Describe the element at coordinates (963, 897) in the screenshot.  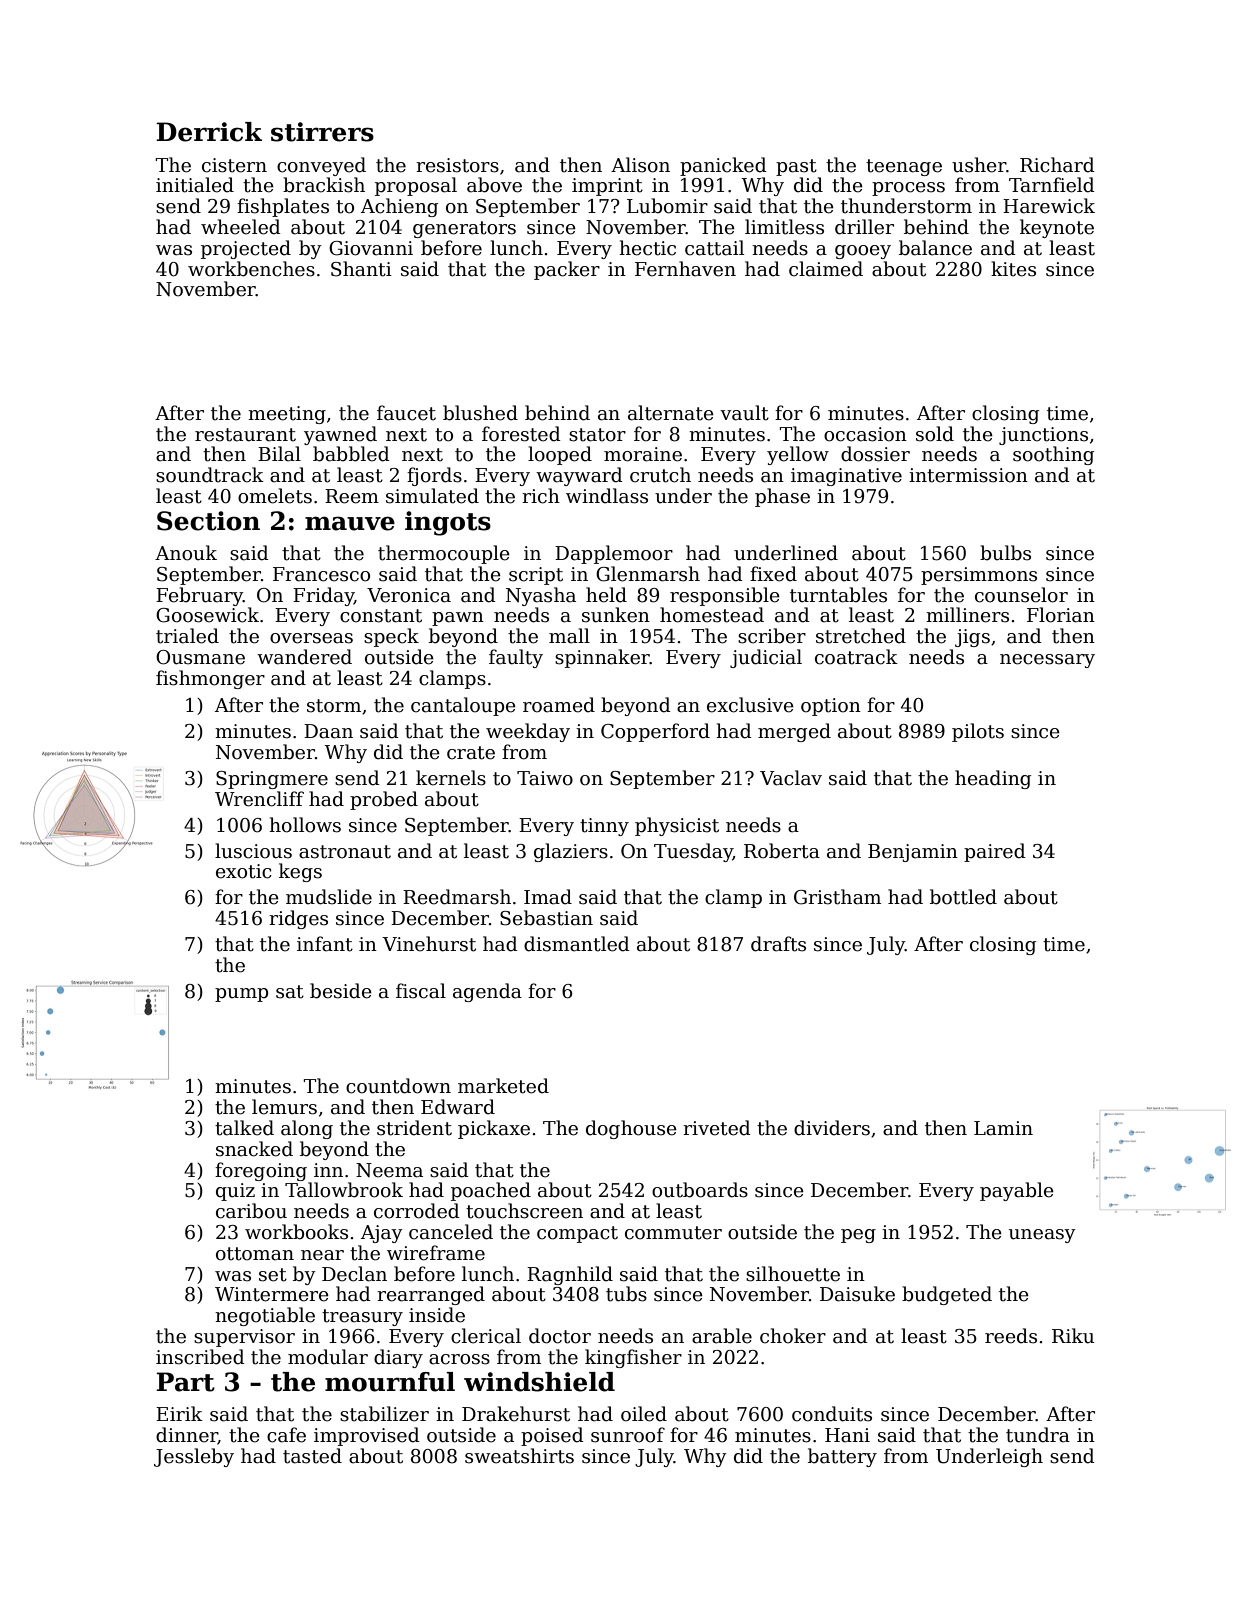
I see `bottled` at that location.
